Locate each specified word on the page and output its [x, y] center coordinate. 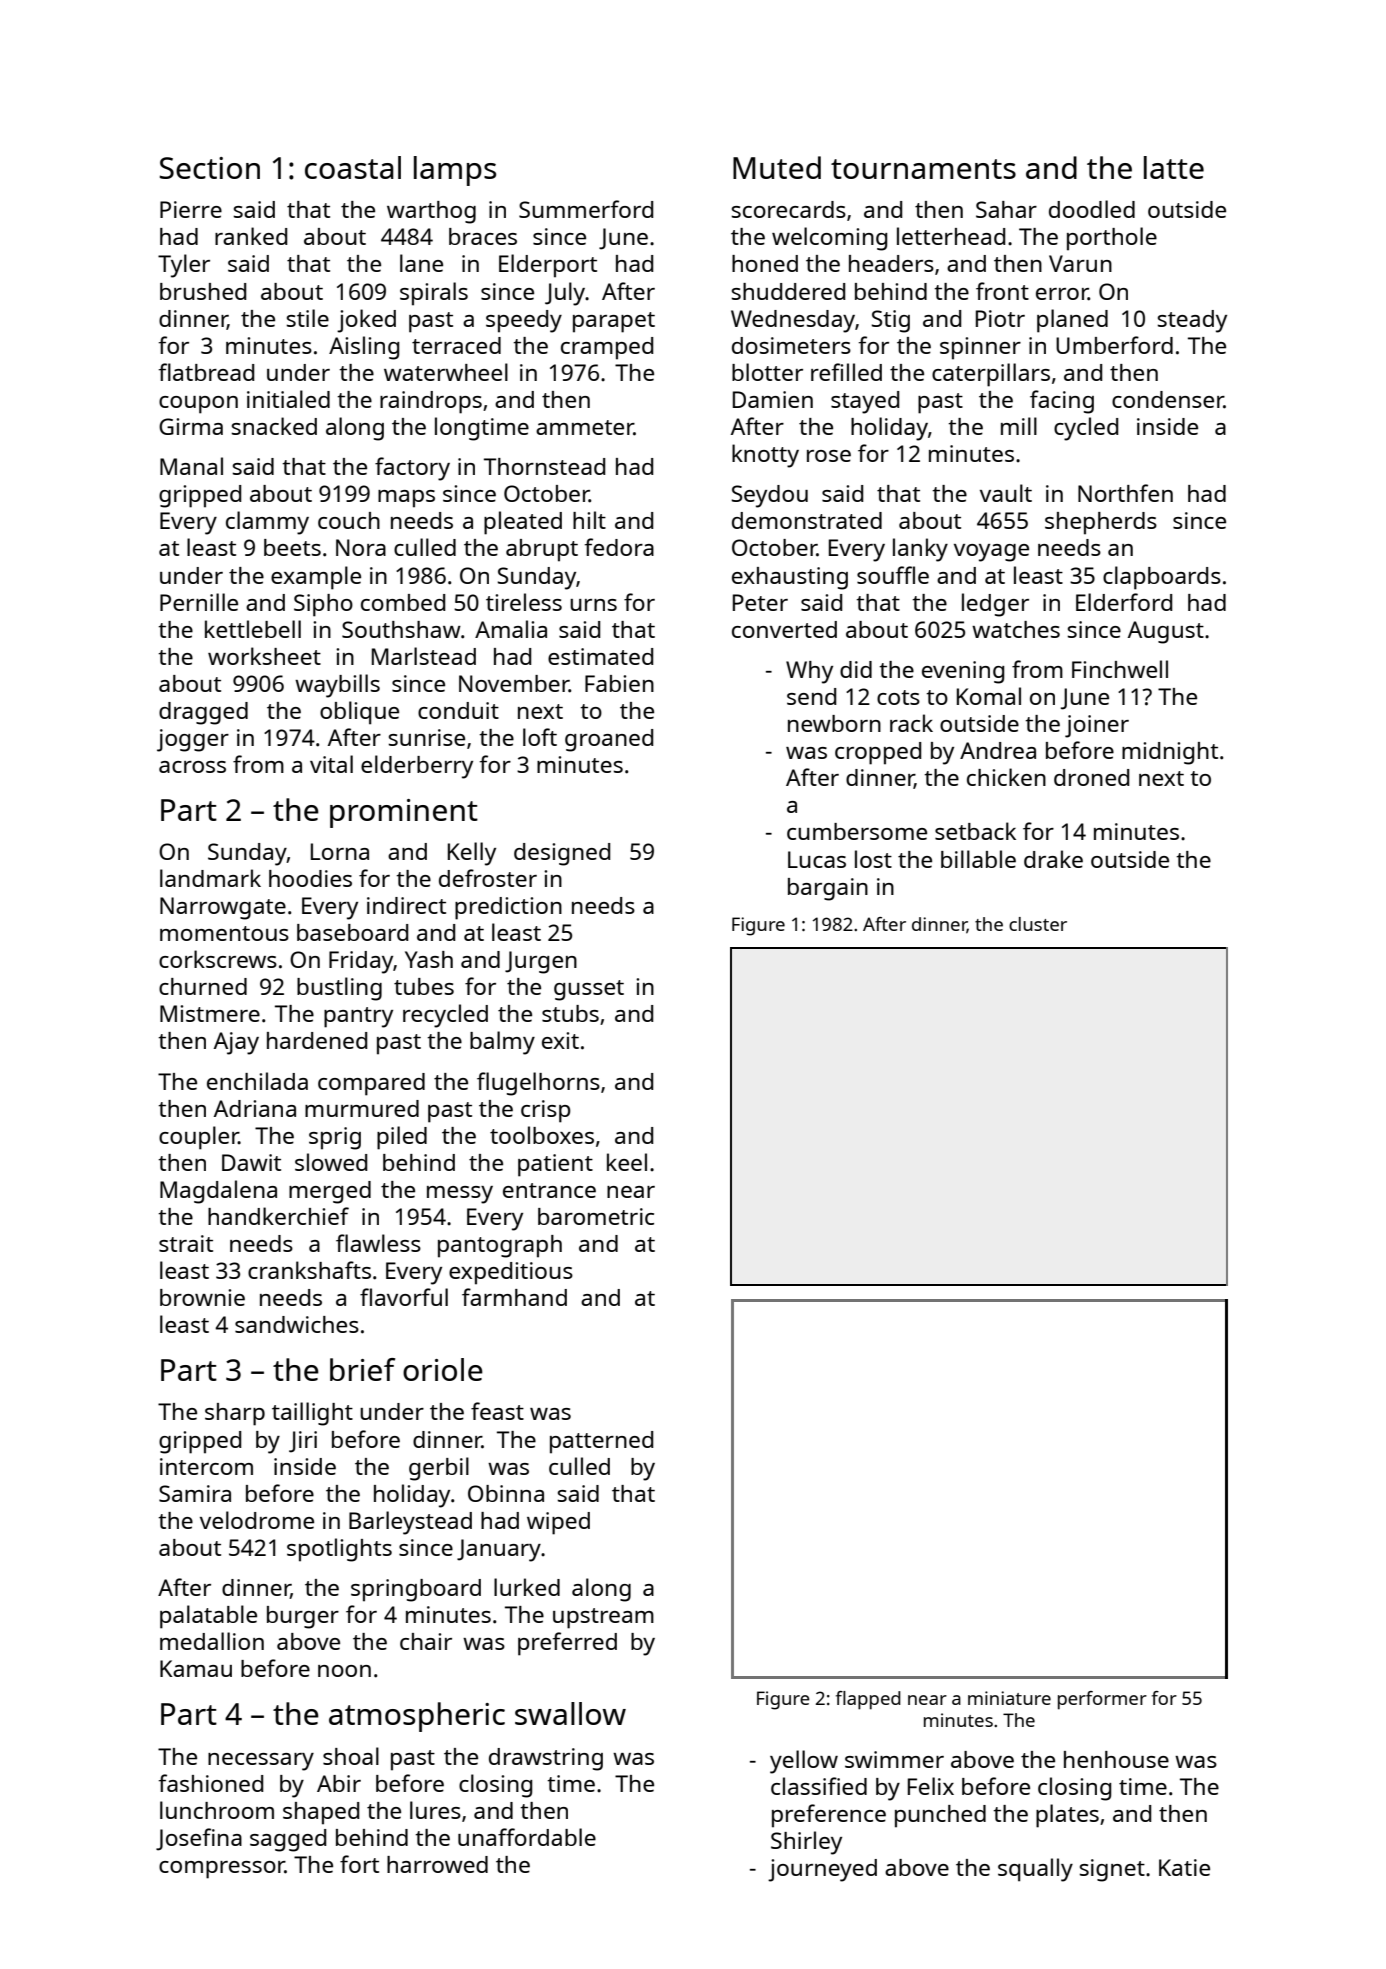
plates [1067, 1816]
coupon [198, 405]
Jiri [303, 1442]
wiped [558, 1523]
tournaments [923, 169]
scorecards [789, 209]
